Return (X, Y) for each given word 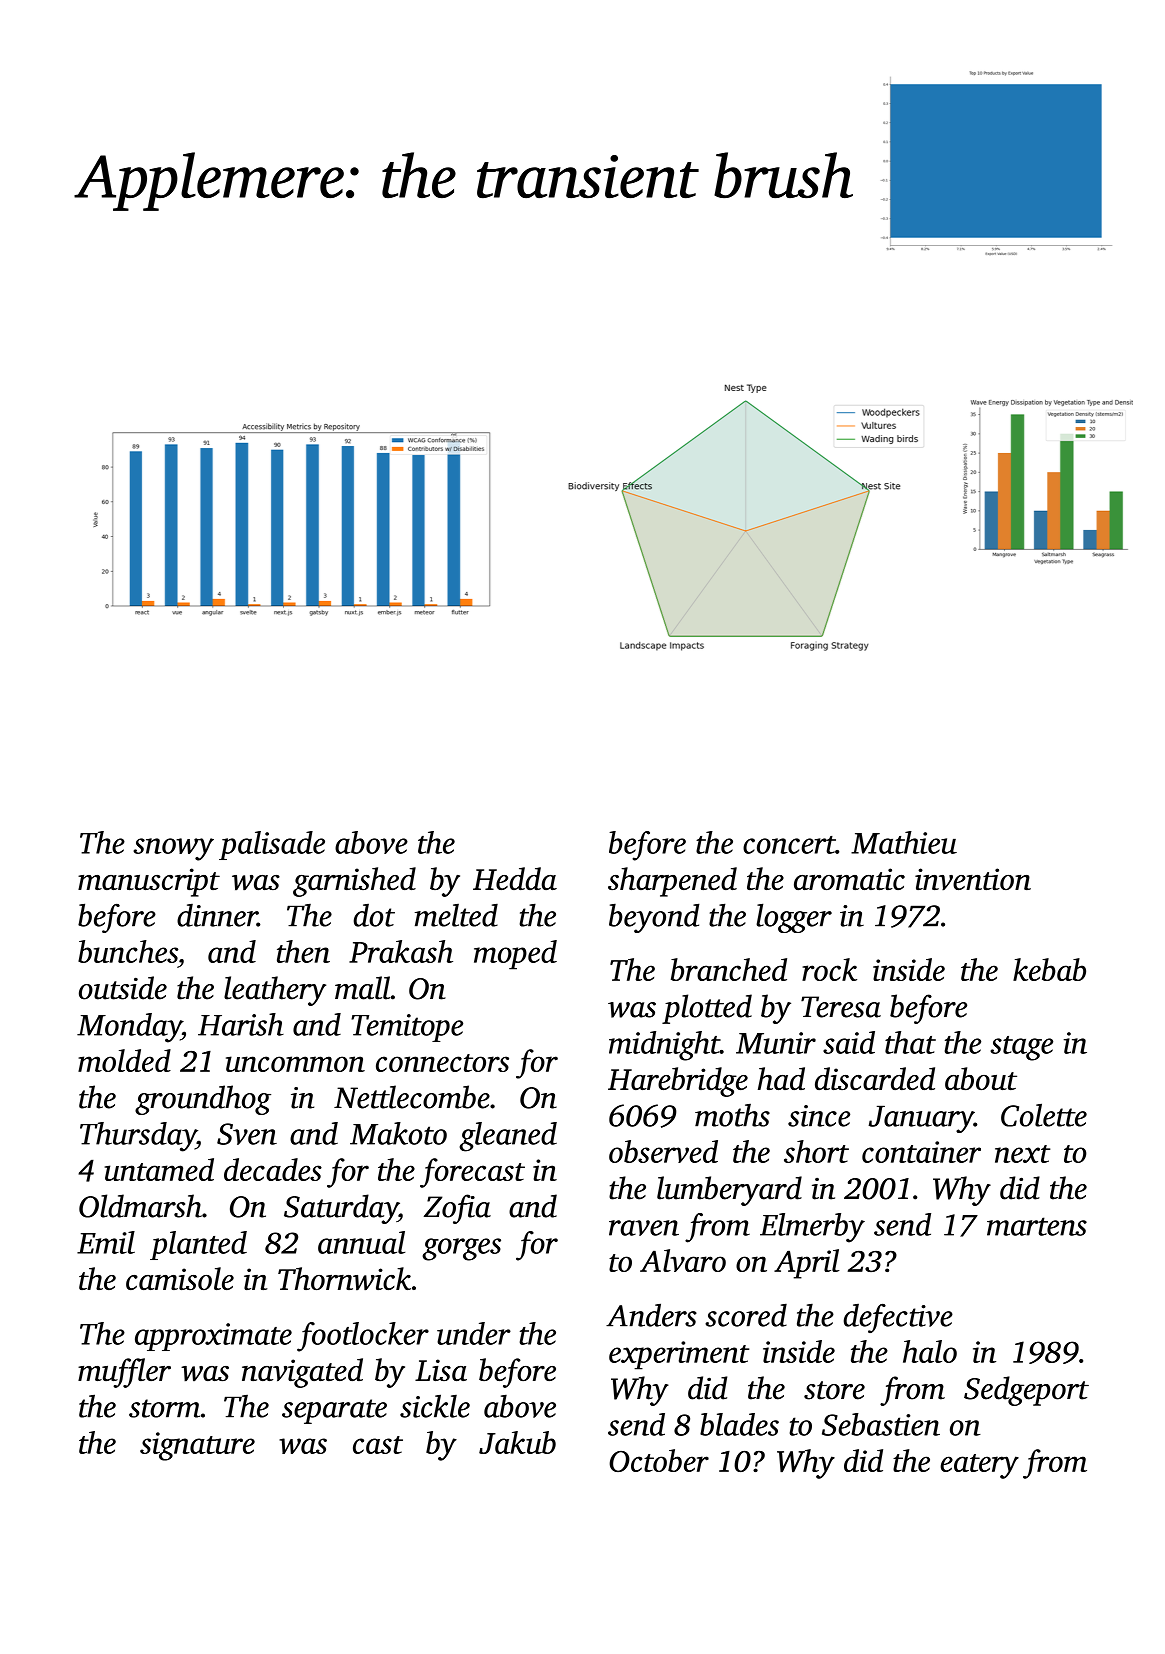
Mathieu (904, 842)
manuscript (149, 882)
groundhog (203, 1100)
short (816, 1151)
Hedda (515, 878)
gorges (461, 1249)
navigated (302, 1373)
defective (898, 1318)
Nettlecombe (412, 1097)
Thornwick (344, 1279)
